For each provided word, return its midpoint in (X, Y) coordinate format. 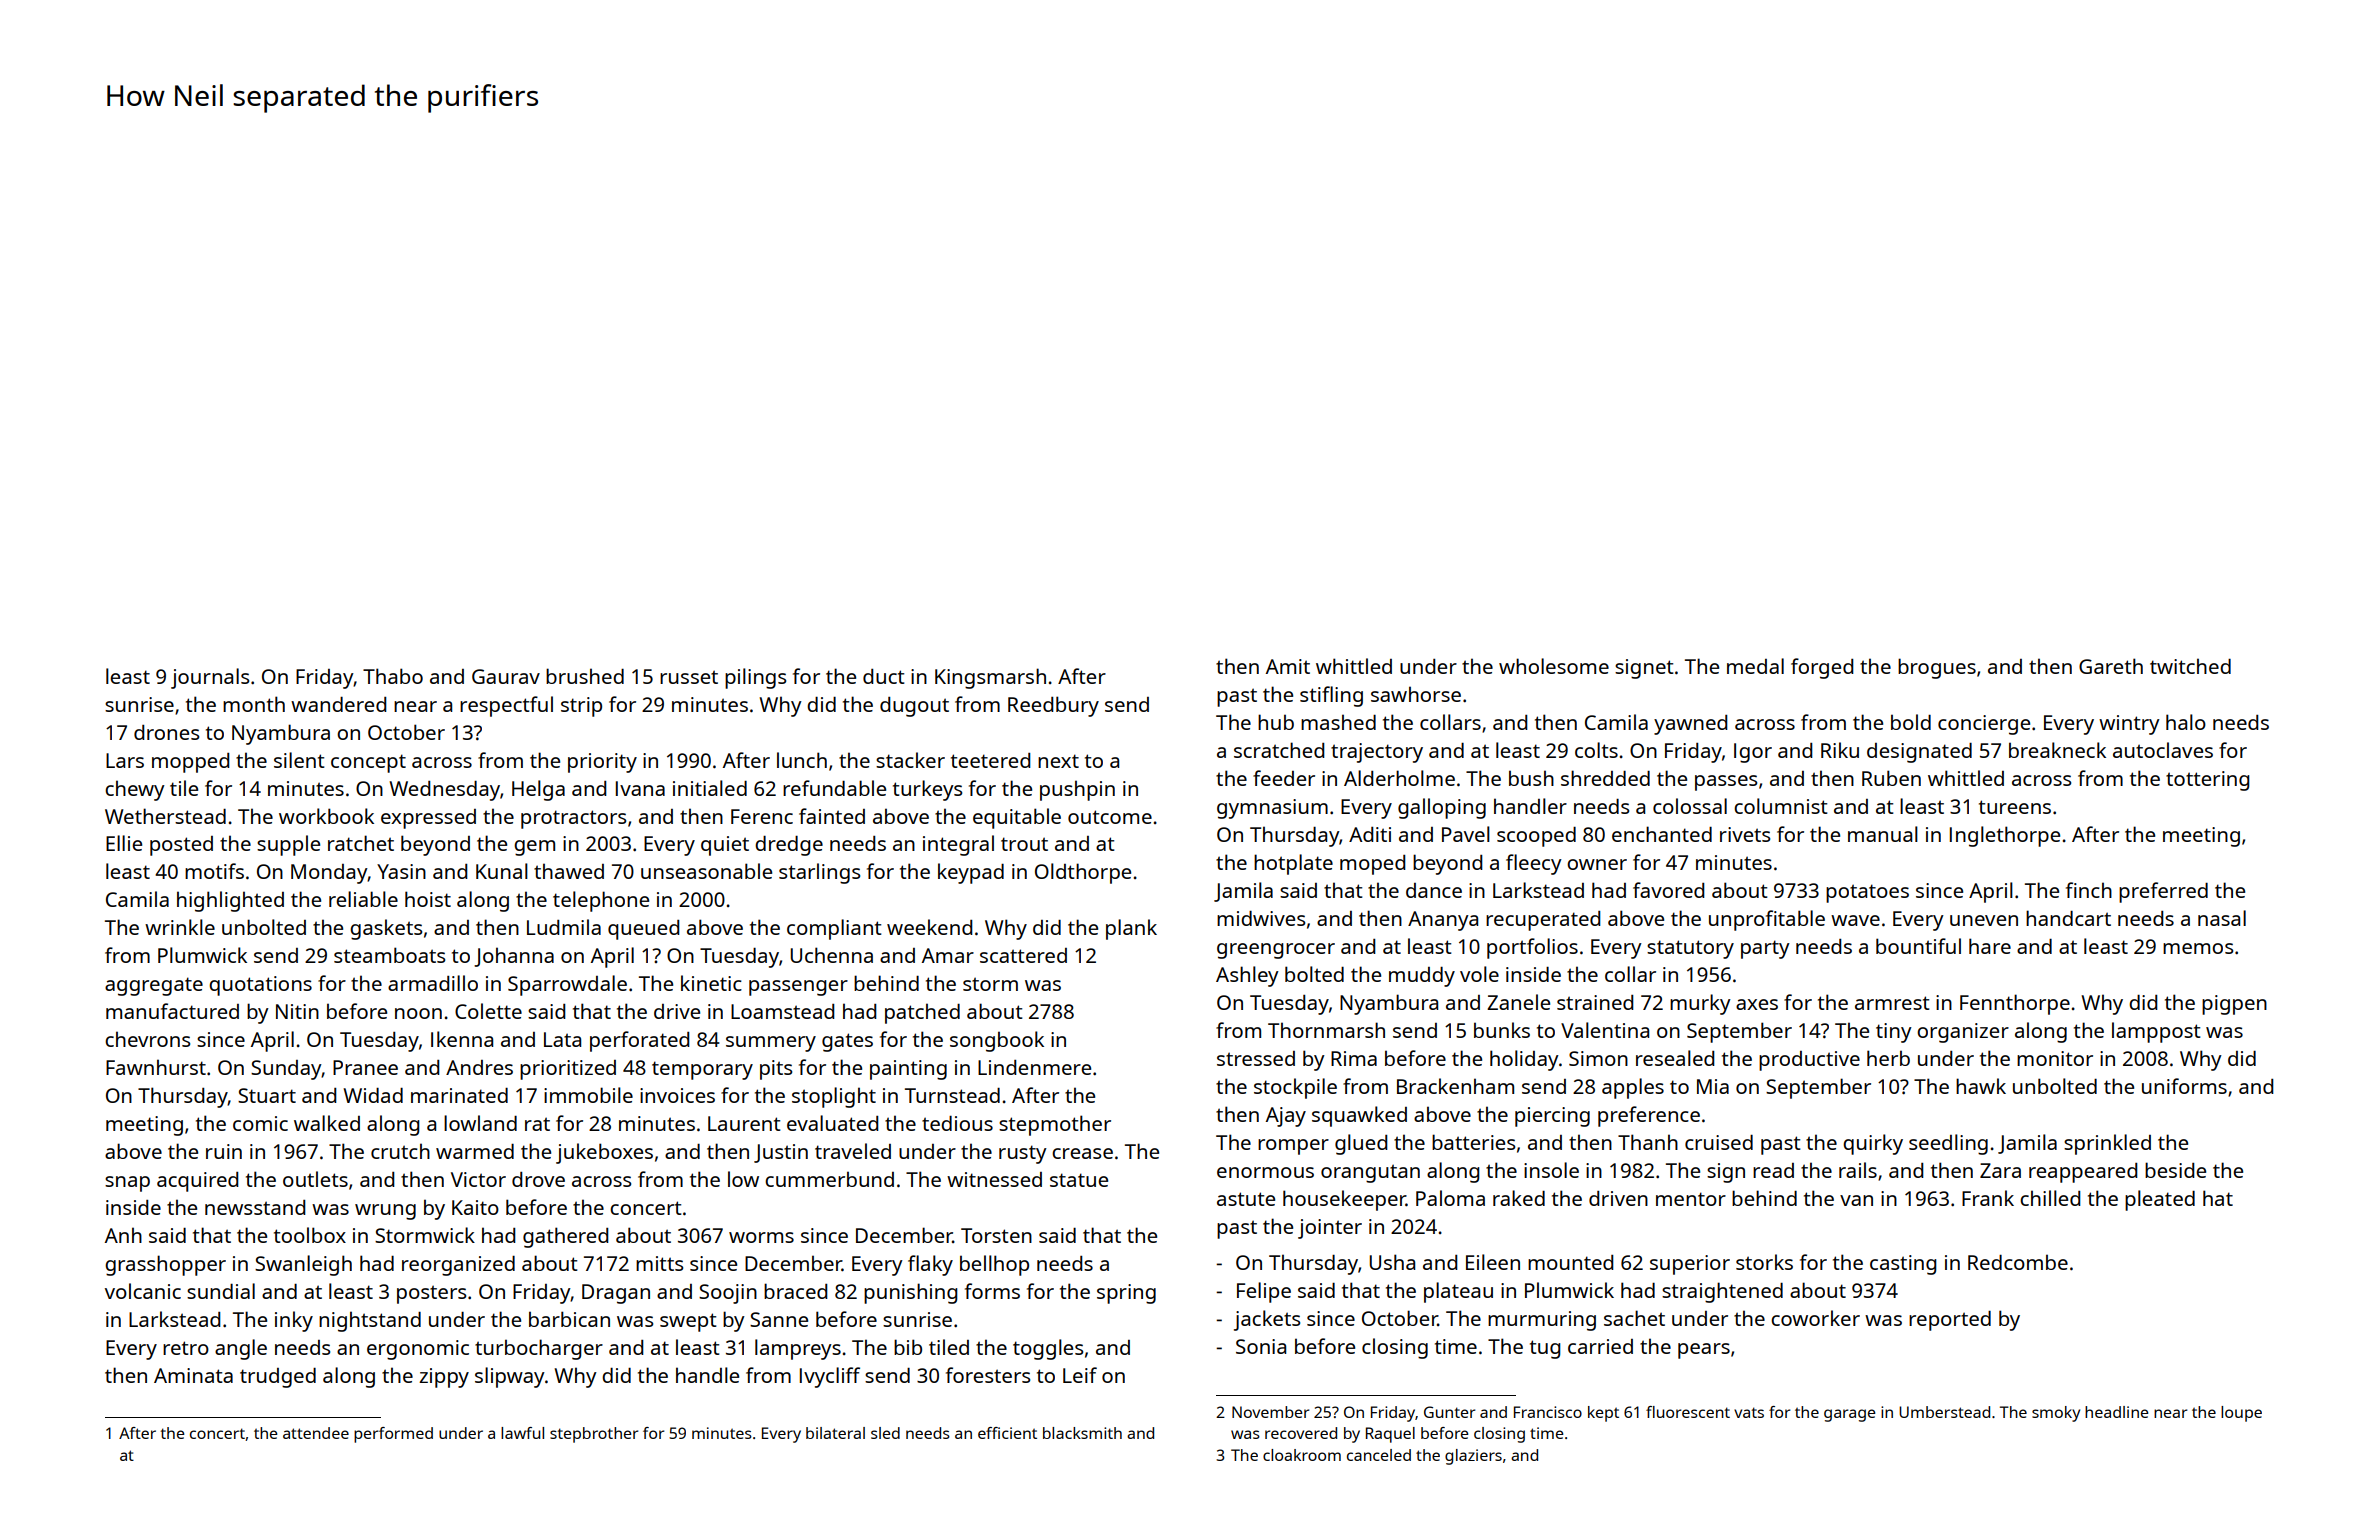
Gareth (2111, 666)
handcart (2068, 918)
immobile (588, 1095)
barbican (569, 1319)
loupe (2241, 1414)
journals (210, 678)
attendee (316, 1433)
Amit (1288, 666)
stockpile (1295, 1088)
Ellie (124, 843)
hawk (1981, 1086)
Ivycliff (830, 1377)
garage (1850, 1415)
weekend (930, 927)
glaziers (1473, 1457)
